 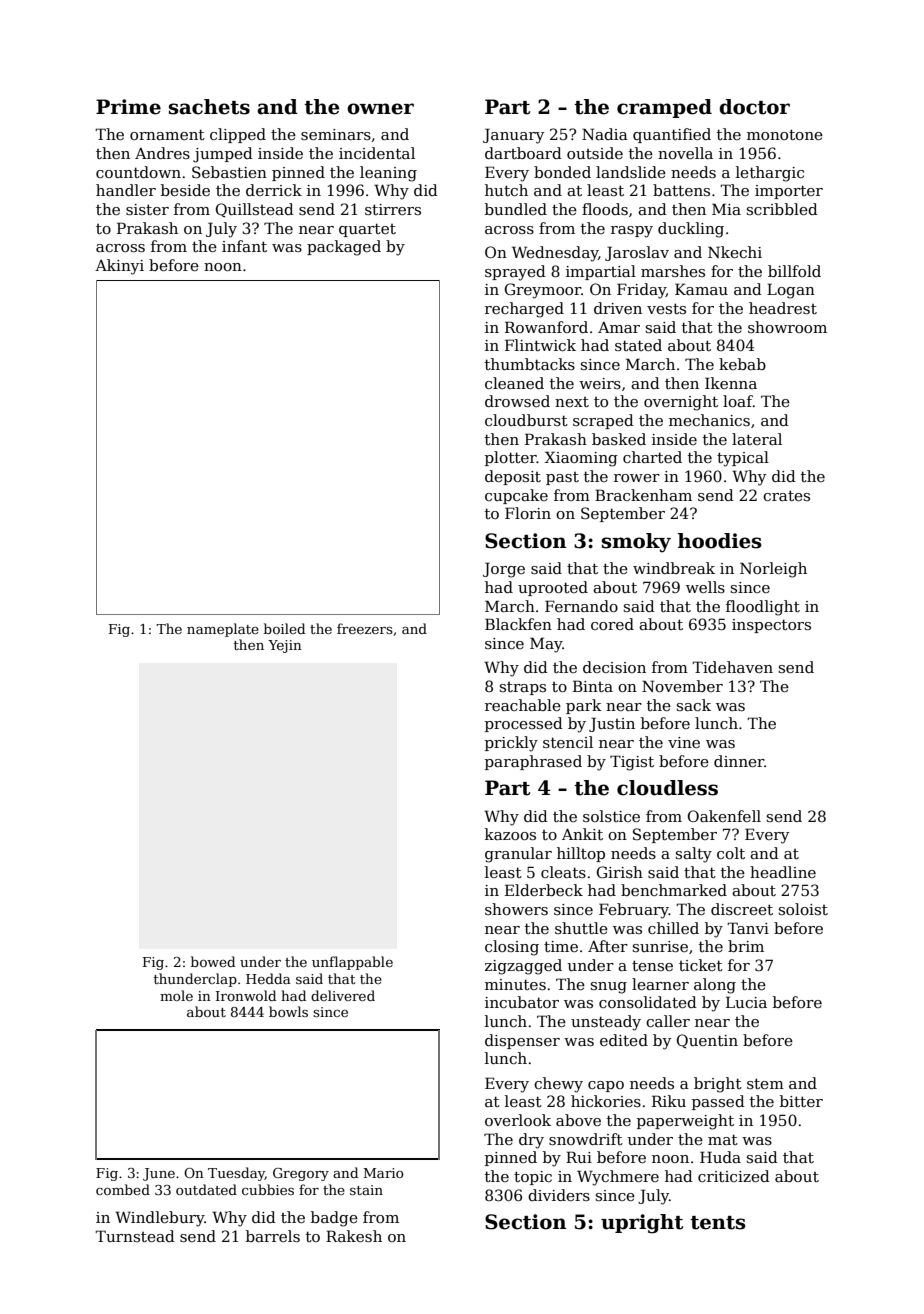 I want to click on owner, so click(x=380, y=109).
